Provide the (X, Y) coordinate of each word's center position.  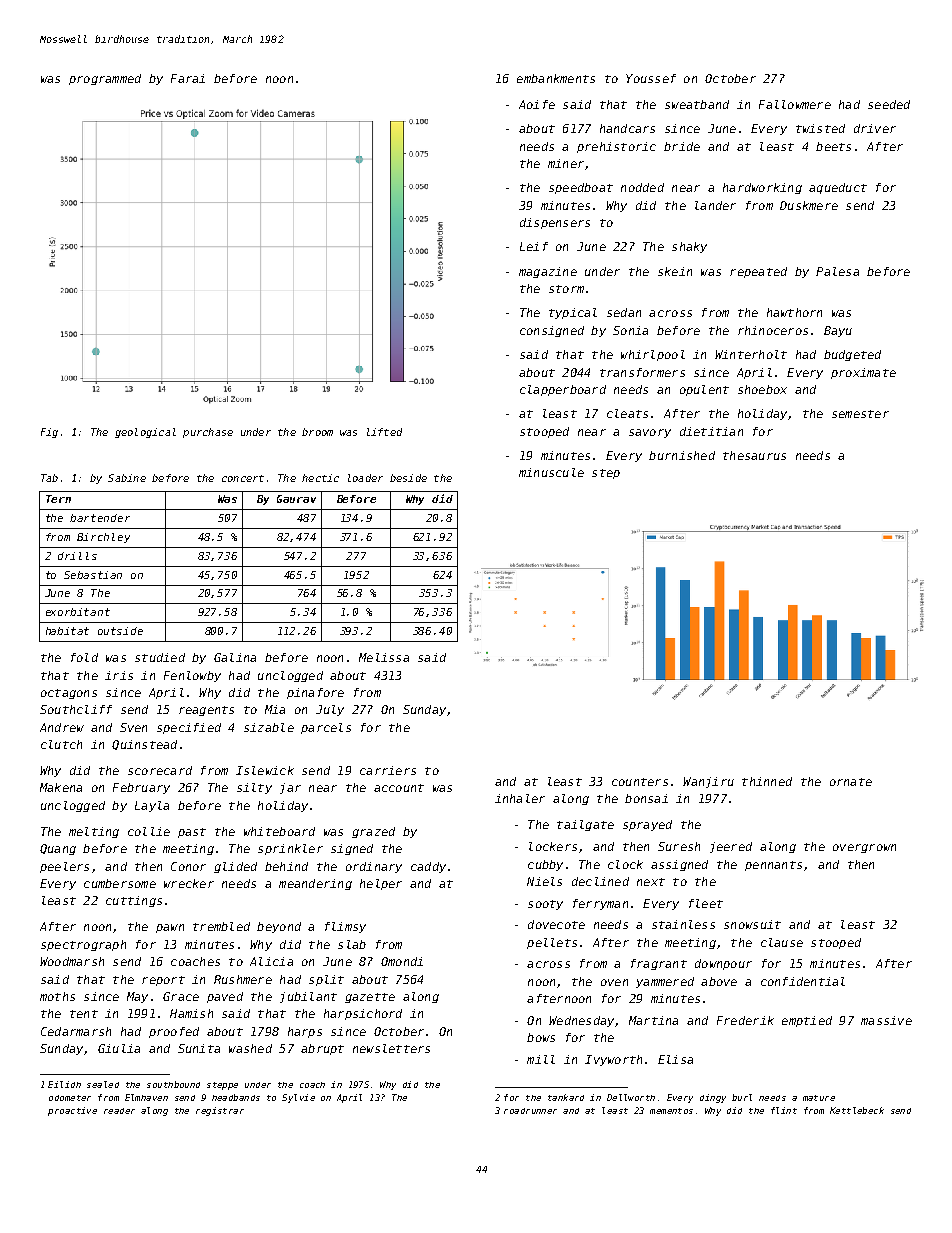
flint (784, 1110)
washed (250, 1048)
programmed (105, 79)
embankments (556, 78)
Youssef (651, 78)
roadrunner (530, 1111)
